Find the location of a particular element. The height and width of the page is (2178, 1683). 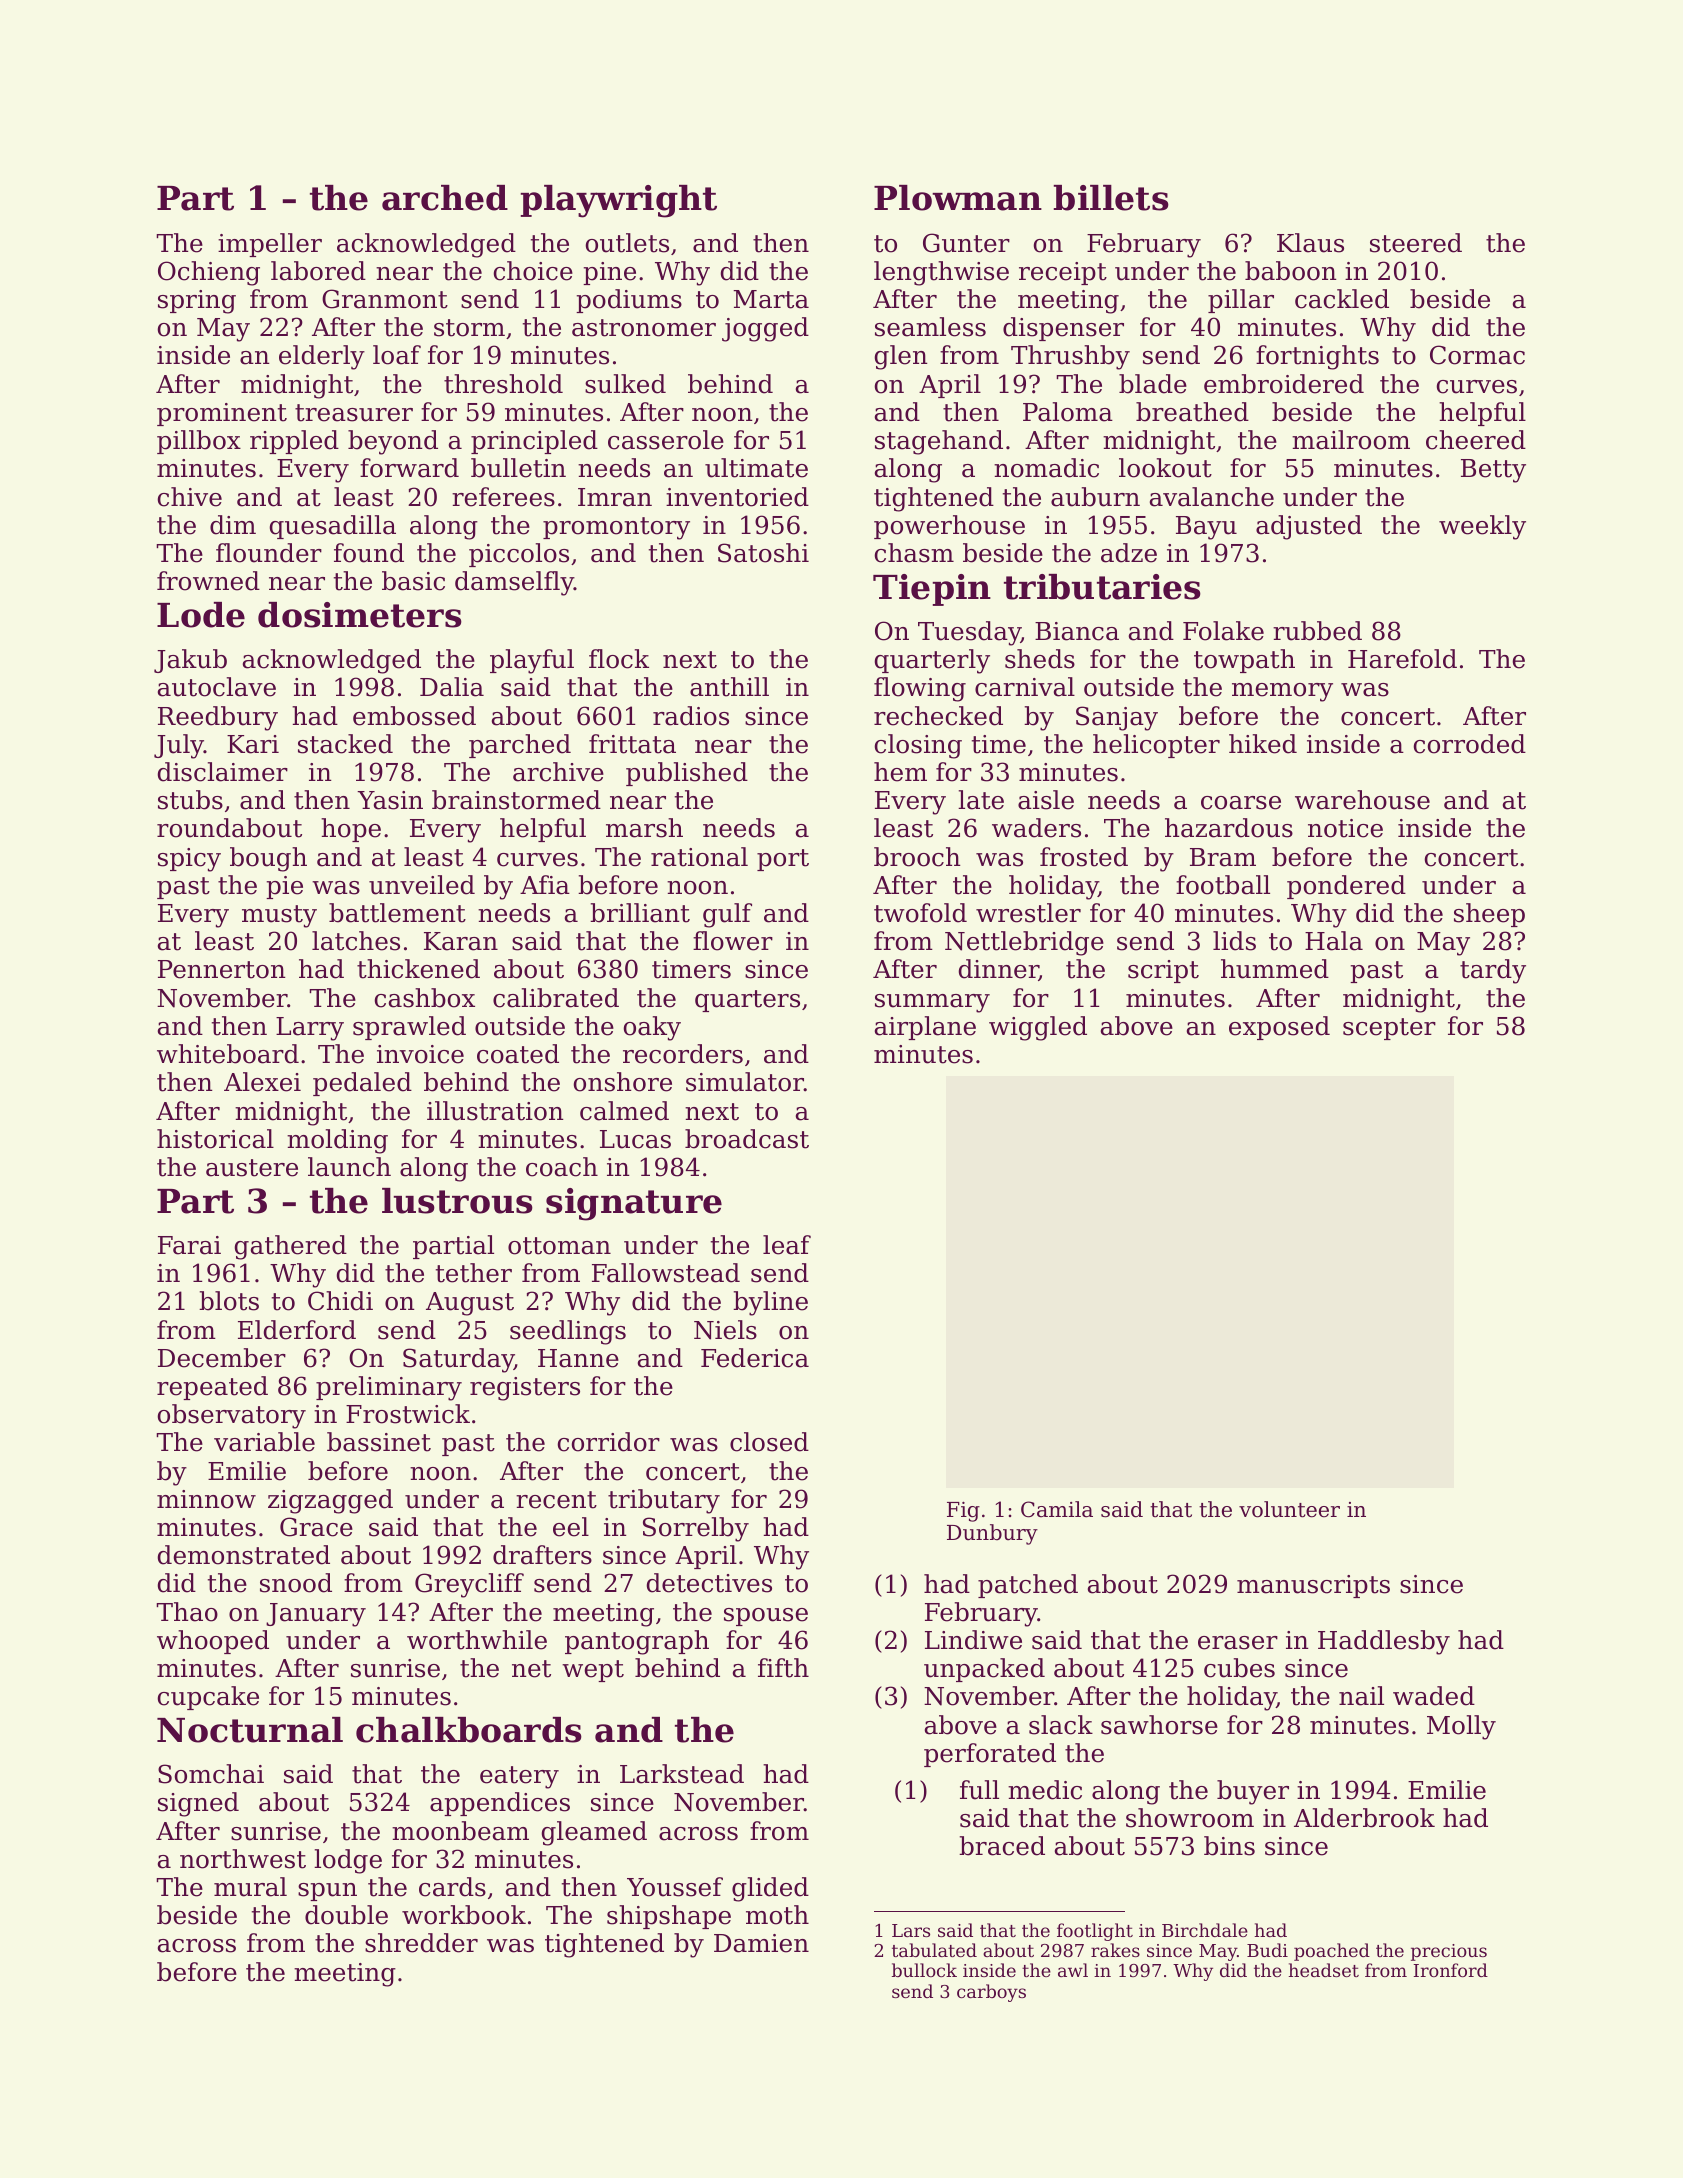

leaf is located at coordinates (787, 1245).
